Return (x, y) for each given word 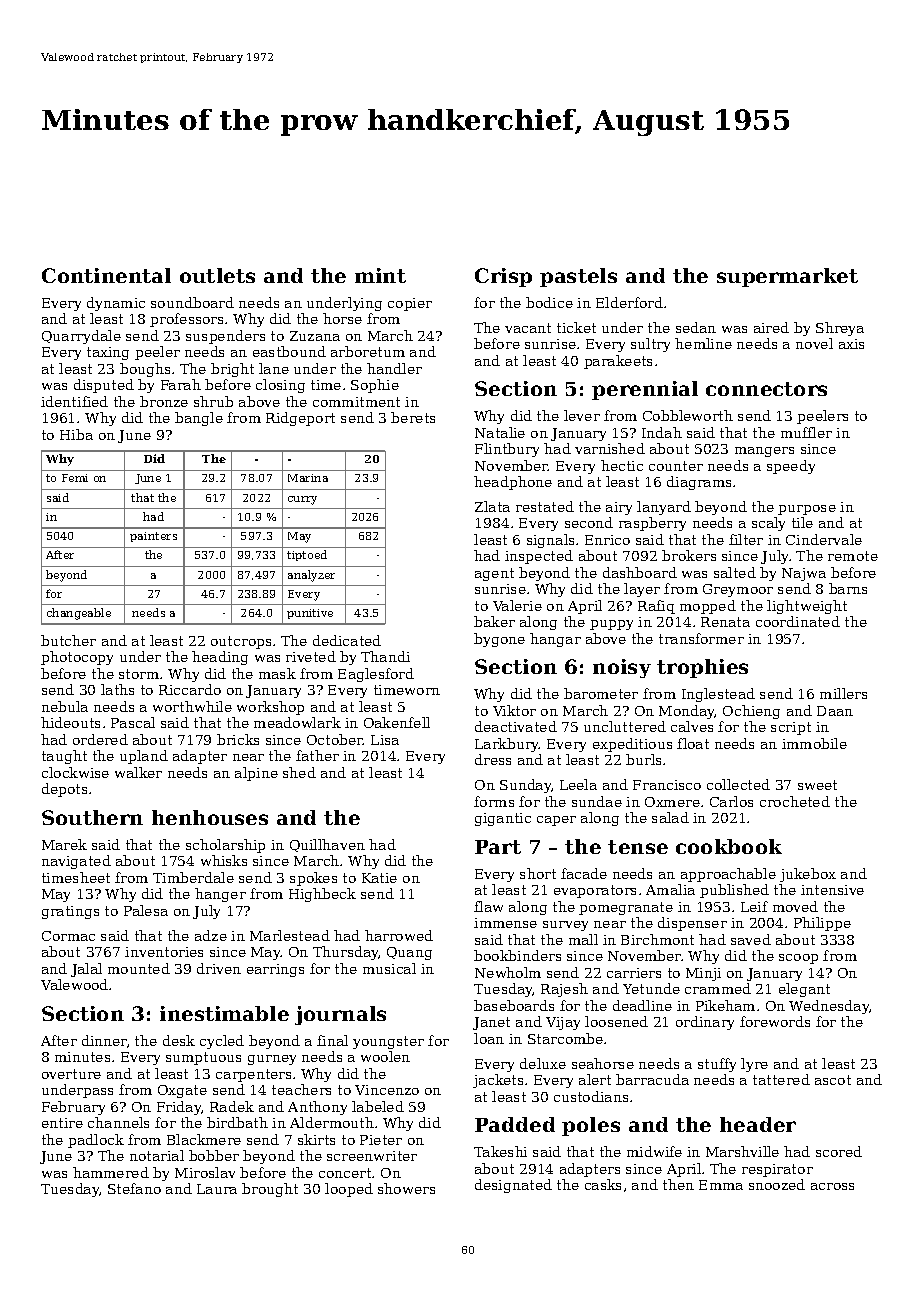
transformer (701, 638)
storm (139, 674)
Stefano (134, 1188)
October (335, 739)
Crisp (503, 277)
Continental (106, 275)
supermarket (787, 277)
